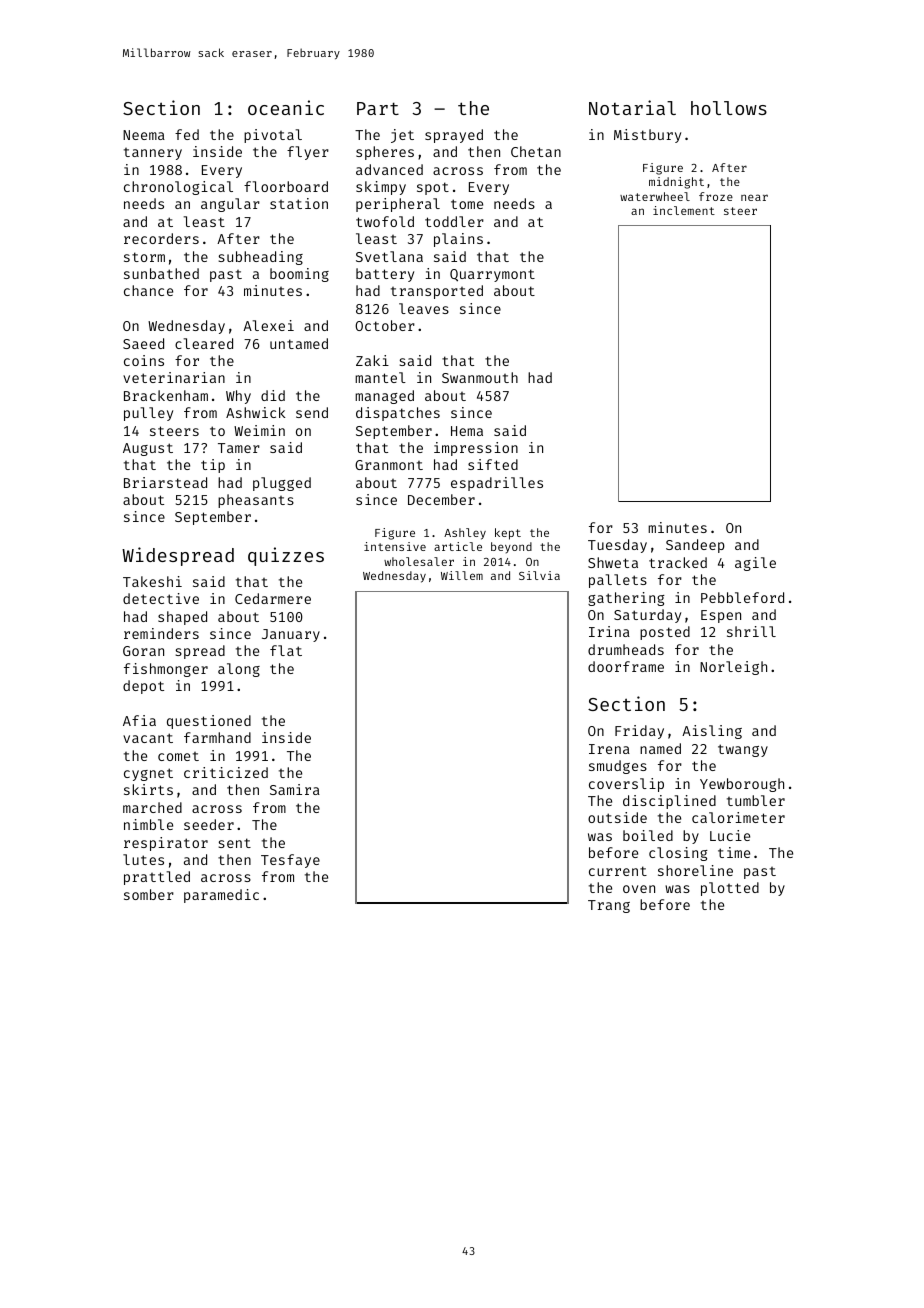  I want to click on sifted, so click(493, 464).
